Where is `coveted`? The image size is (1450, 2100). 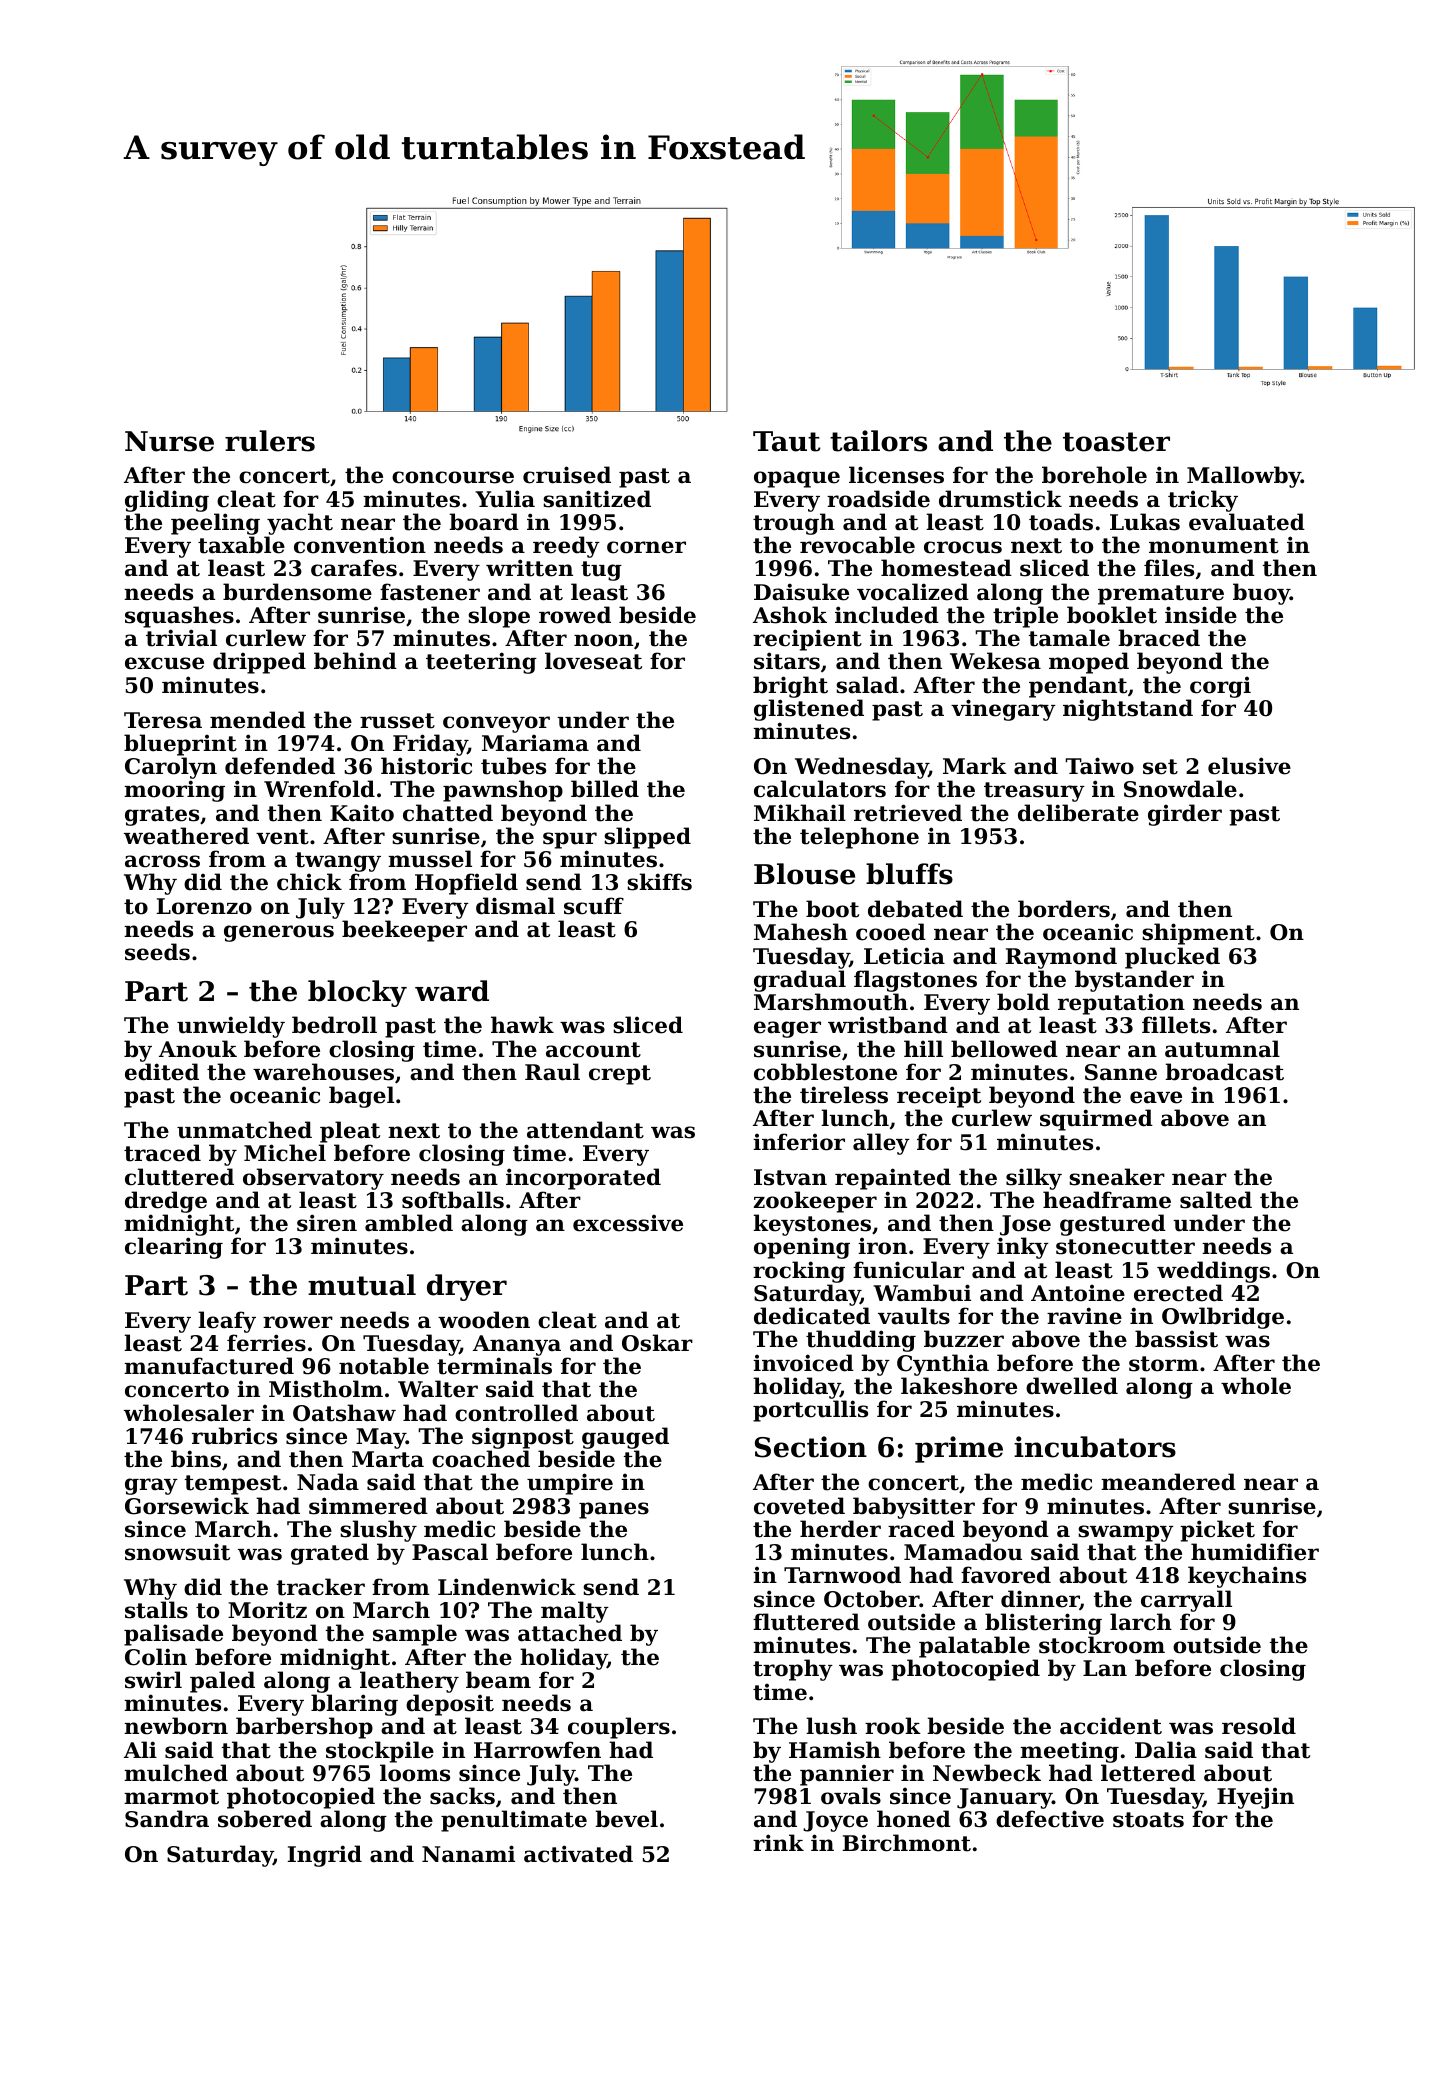 coveted is located at coordinates (799, 1506).
